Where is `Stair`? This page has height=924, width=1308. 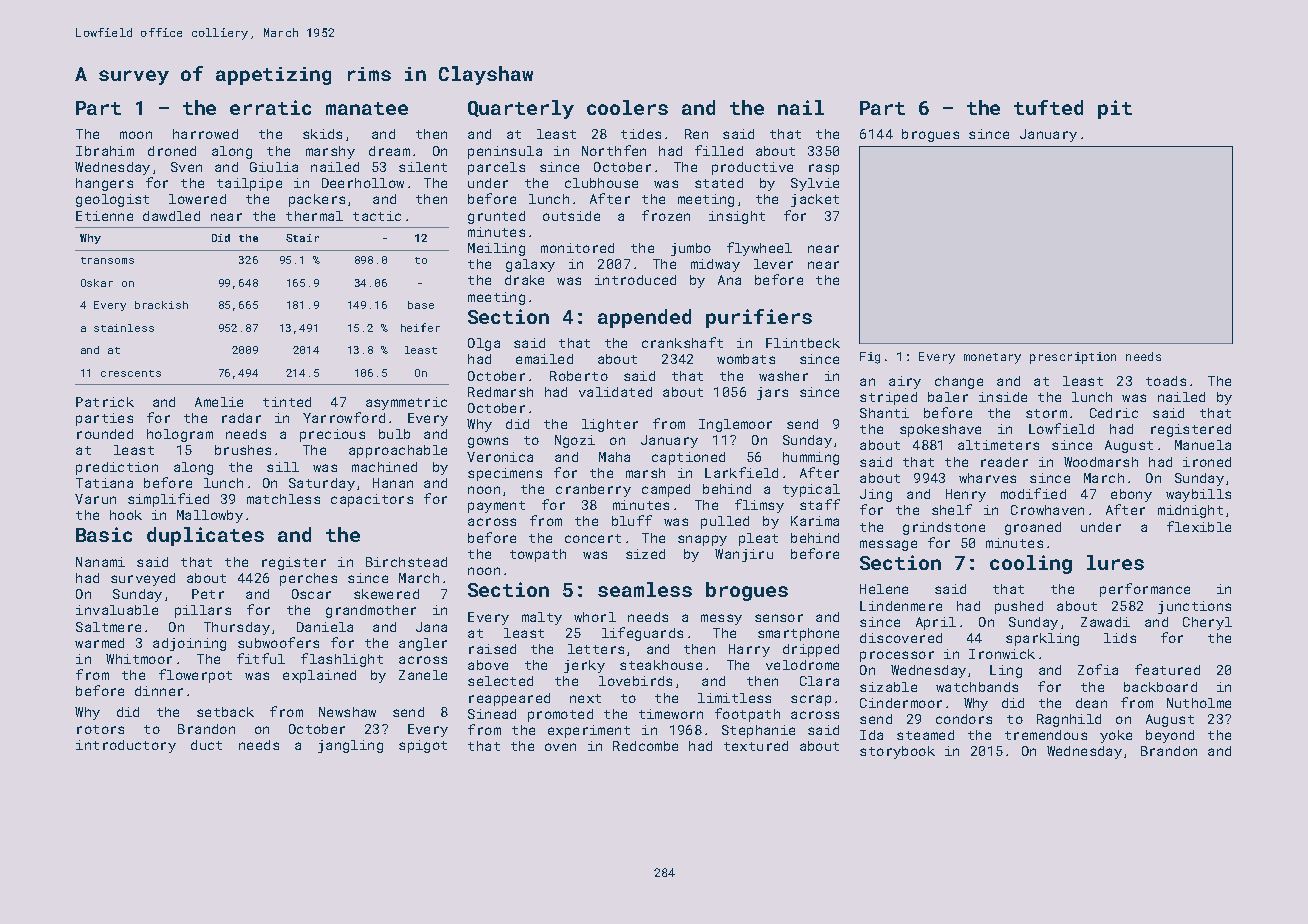 Stair is located at coordinates (302, 238).
